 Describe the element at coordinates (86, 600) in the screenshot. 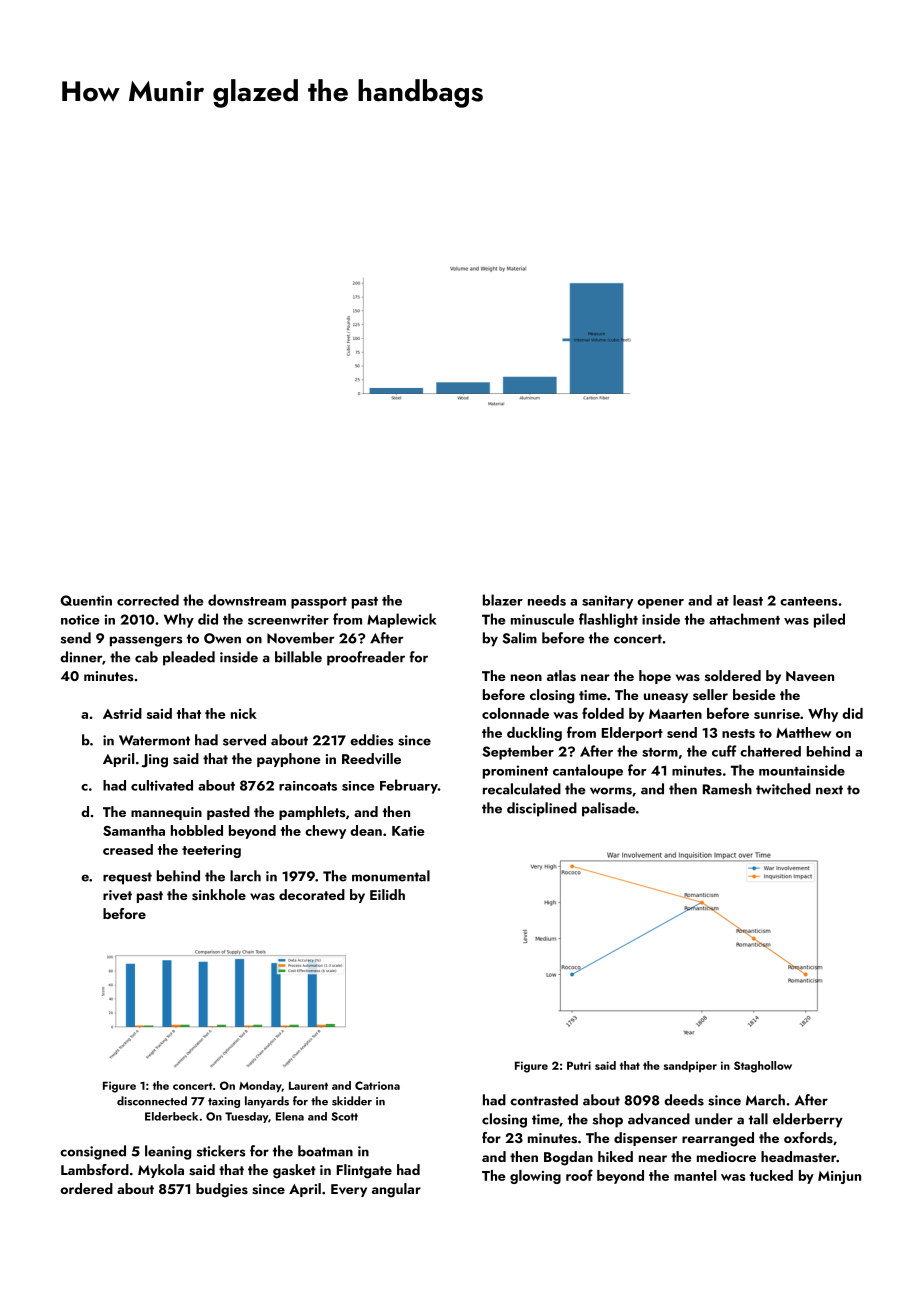

I see `Quentin` at that location.
